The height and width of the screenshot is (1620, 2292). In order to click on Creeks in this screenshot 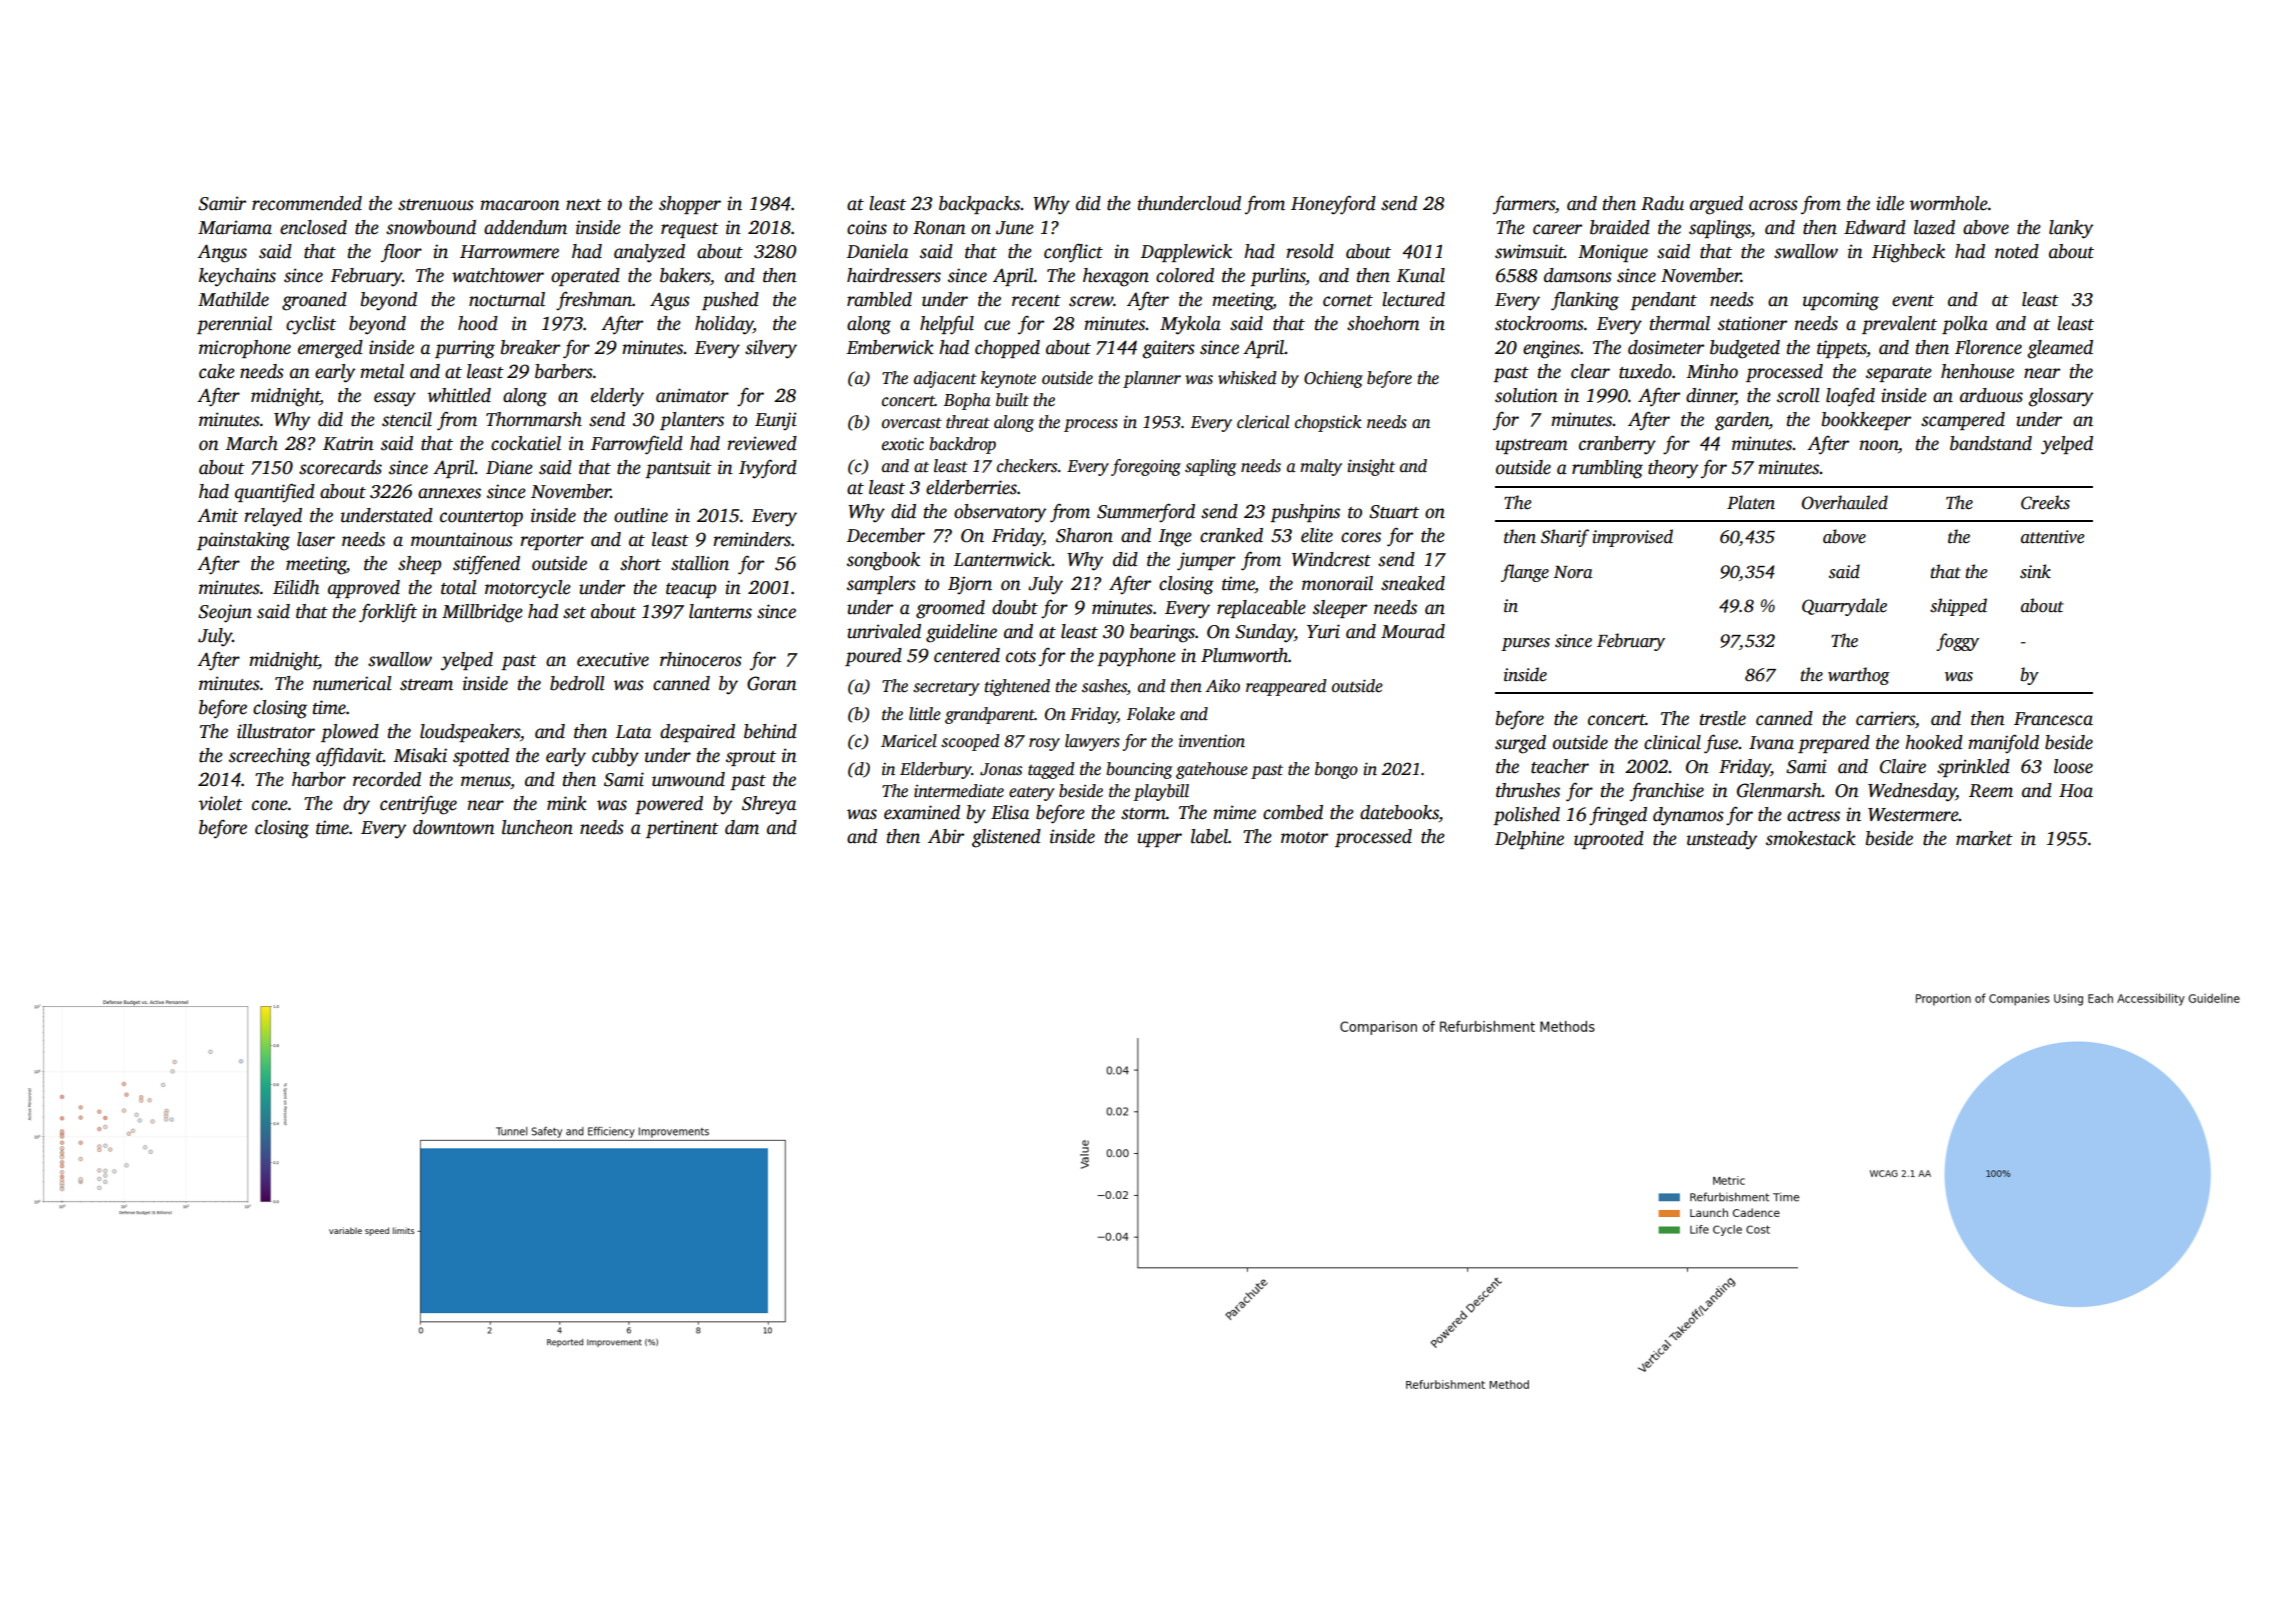, I will do `click(2045, 502)`.
